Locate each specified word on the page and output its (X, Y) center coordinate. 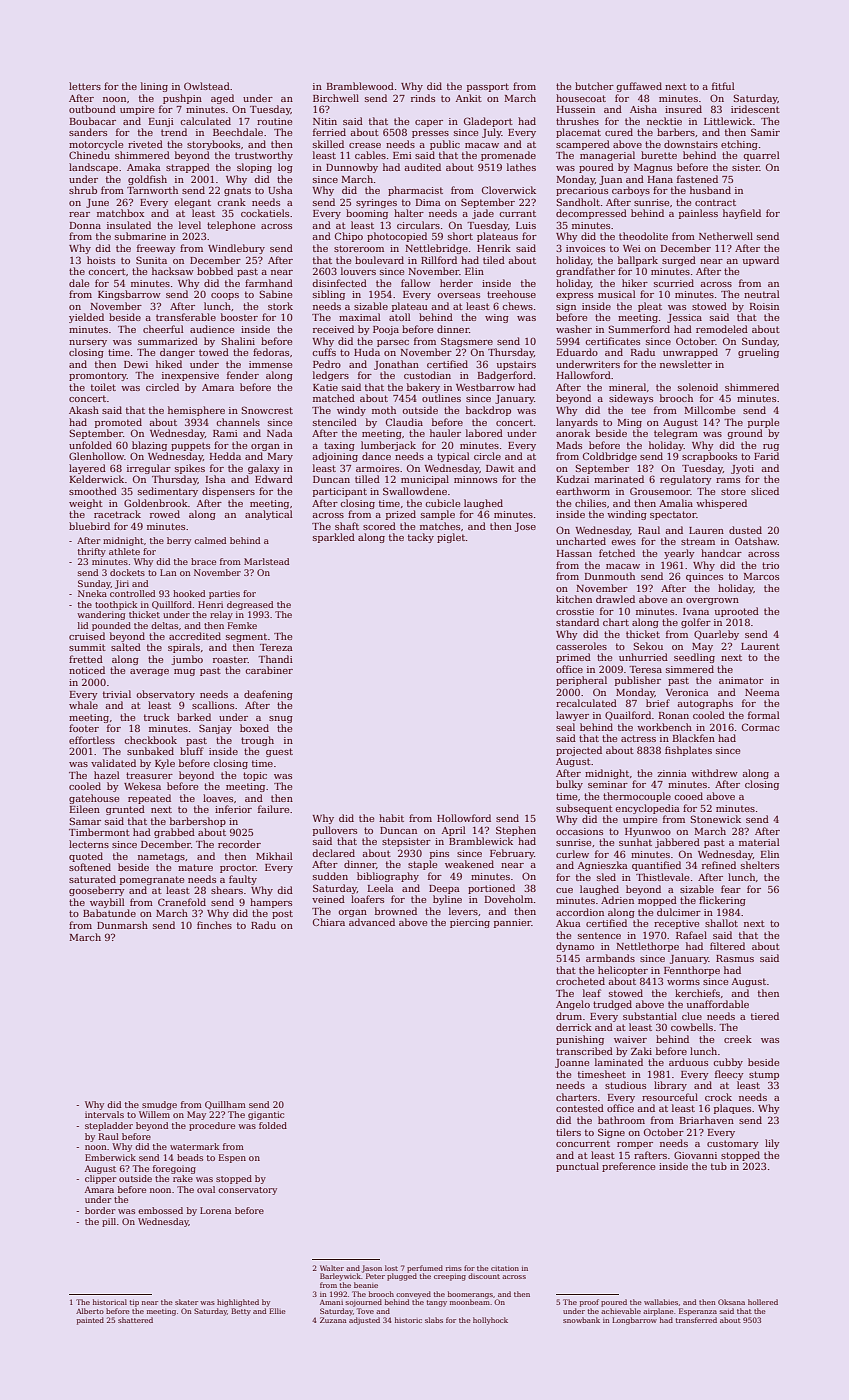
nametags (161, 857)
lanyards (577, 423)
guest (279, 752)
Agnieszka (603, 866)
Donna (85, 225)
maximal (360, 317)
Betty (241, 1312)
